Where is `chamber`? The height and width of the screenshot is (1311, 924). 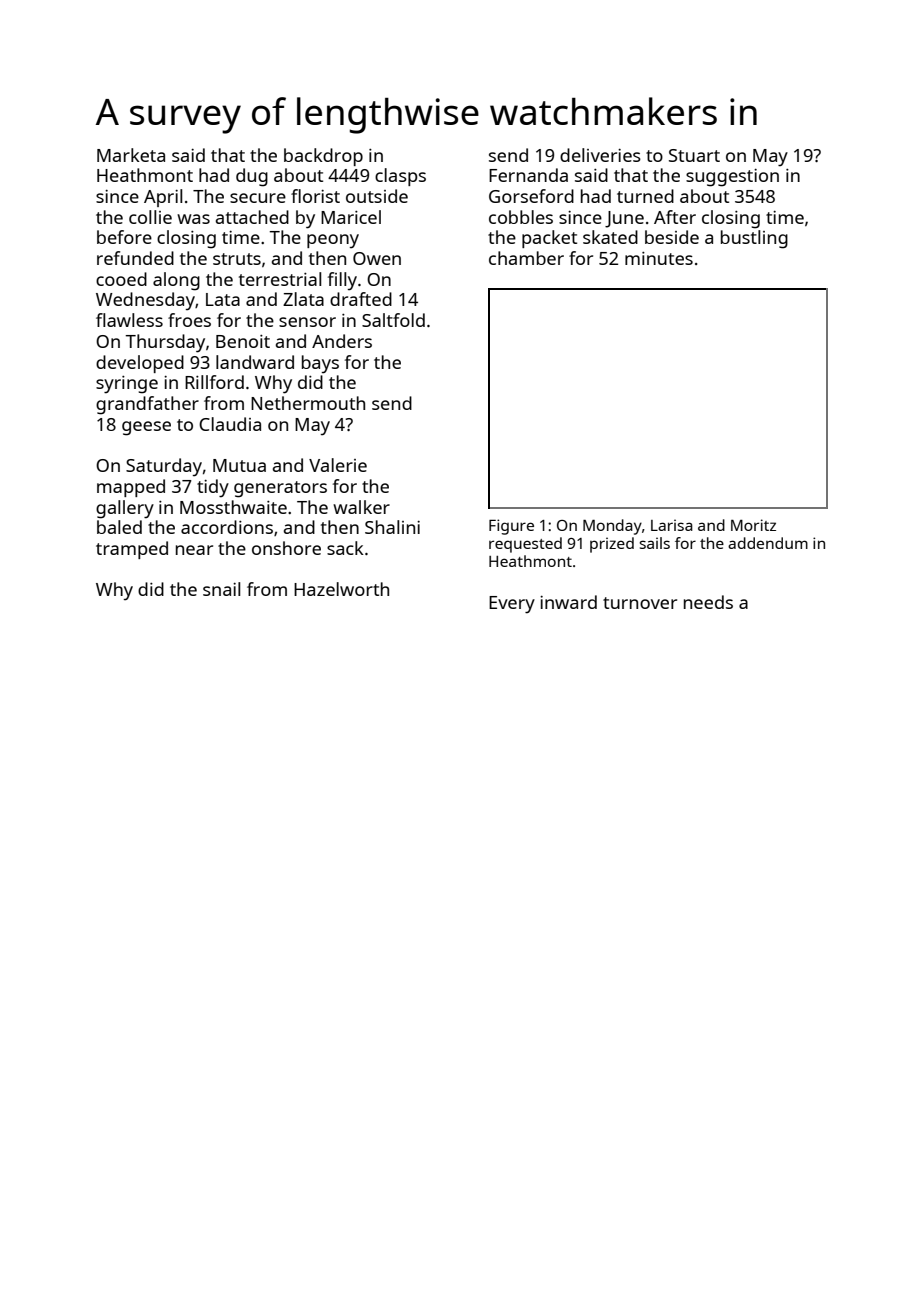 chamber is located at coordinates (526, 258).
